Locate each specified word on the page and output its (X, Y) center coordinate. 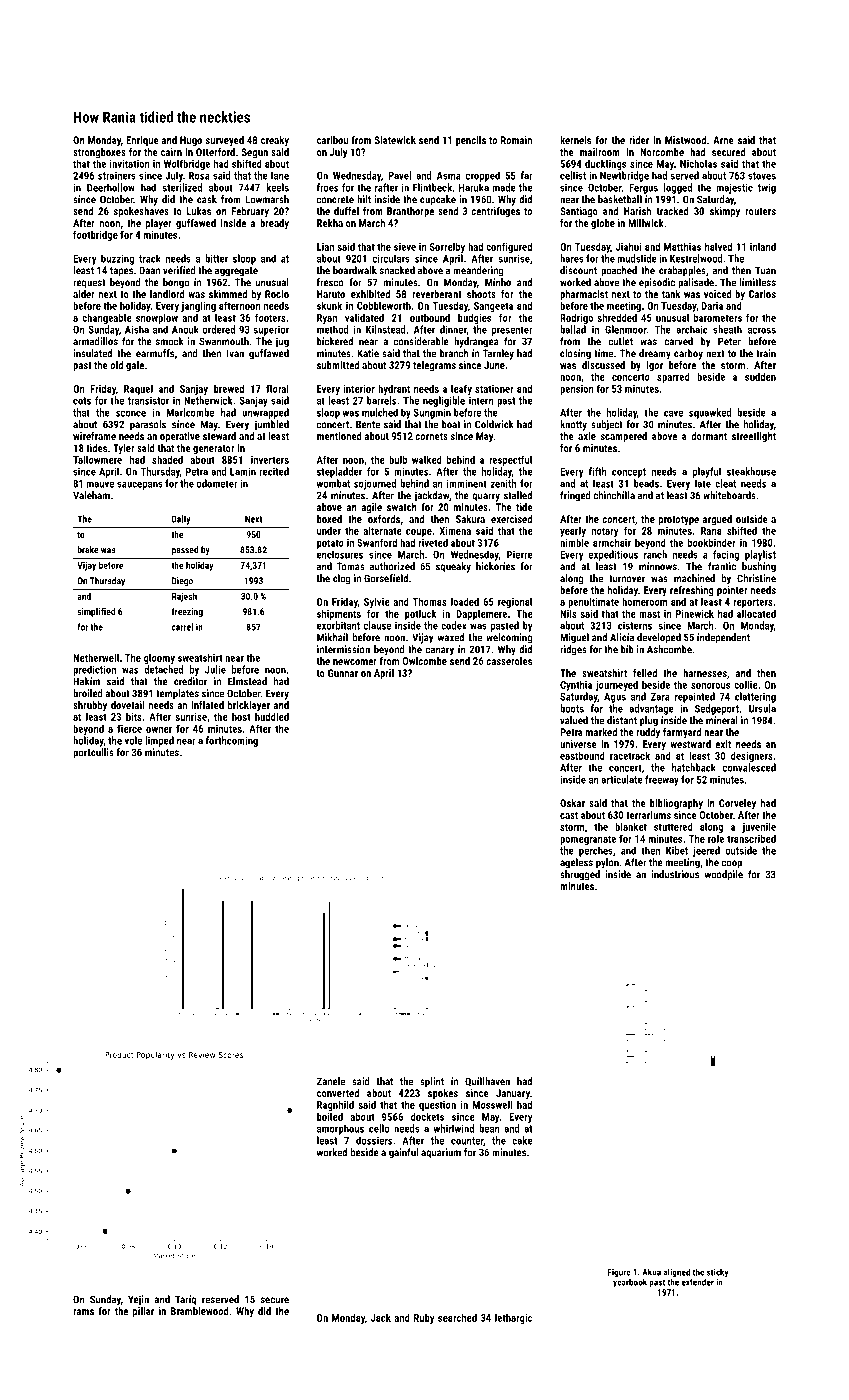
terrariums (648, 815)
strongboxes (99, 153)
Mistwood (685, 140)
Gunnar (343, 673)
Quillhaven (487, 1081)
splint (432, 1082)
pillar (143, 1312)
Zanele (331, 1081)
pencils (471, 141)
